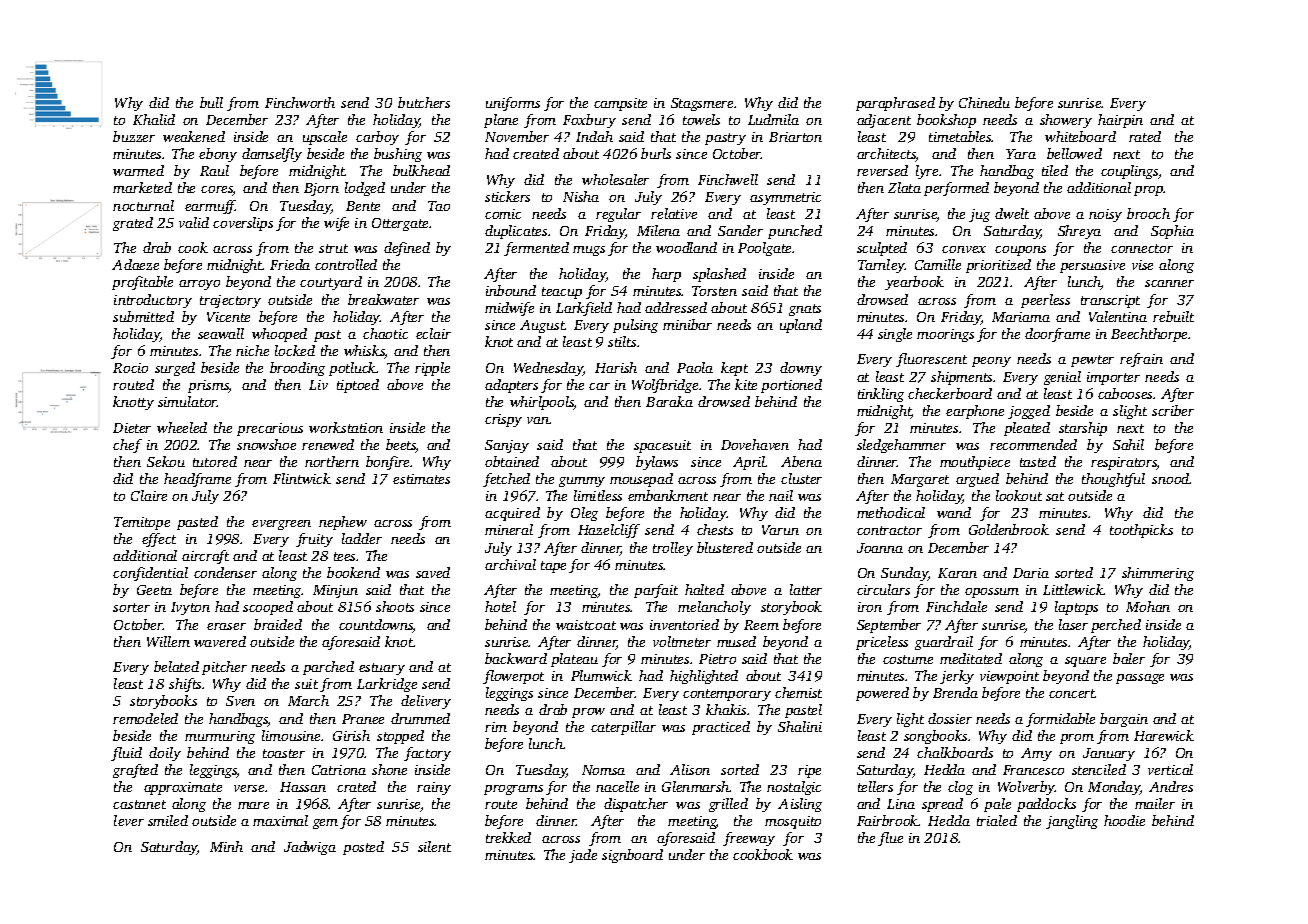 This document has width=1308, height=924. What do you see at coordinates (1169, 283) in the document?
I see `scanner` at bounding box center [1169, 283].
